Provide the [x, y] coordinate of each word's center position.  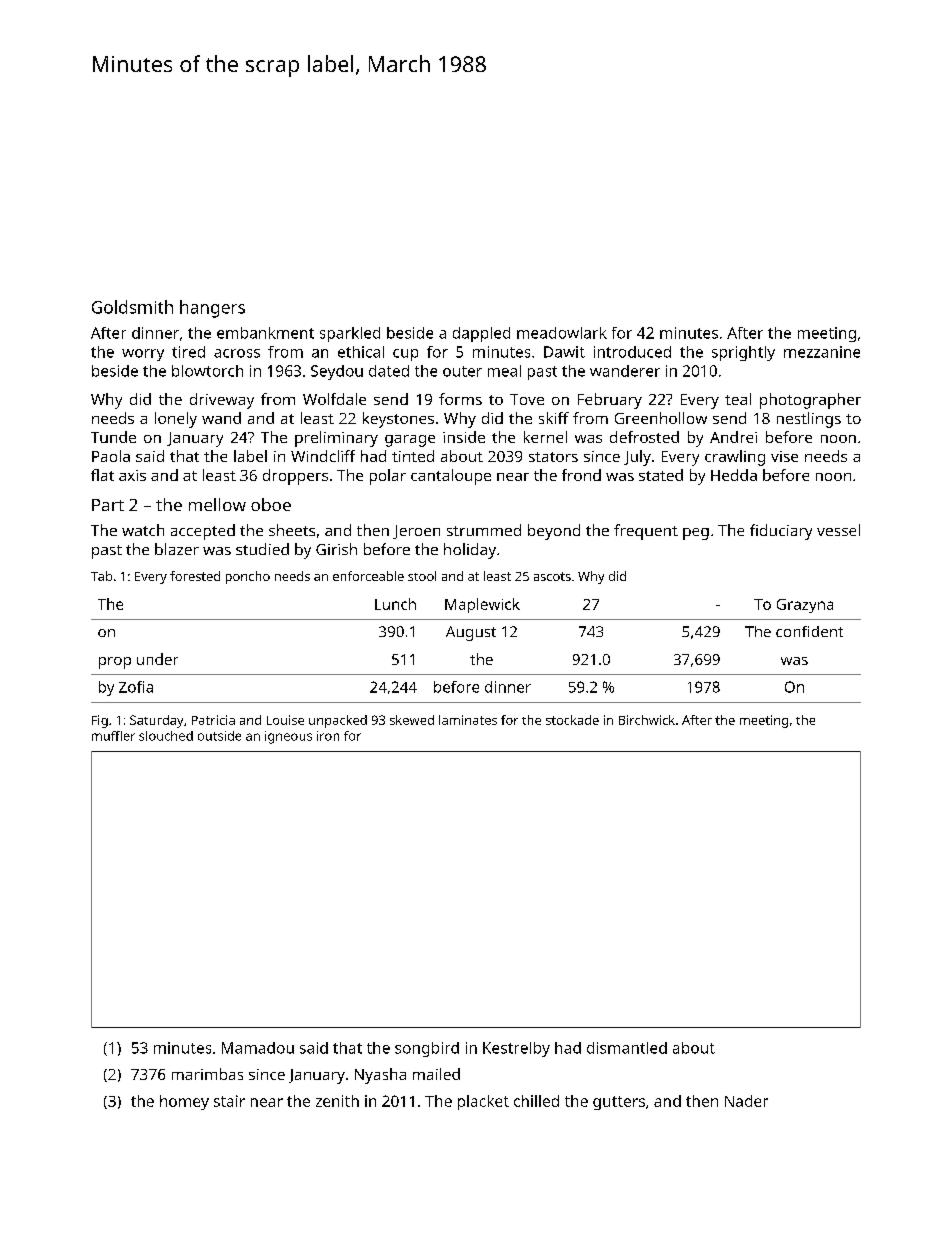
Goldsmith [132, 307]
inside [464, 437]
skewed [412, 720]
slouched [166, 736]
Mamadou [258, 1048]
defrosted [644, 437]
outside [219, 736]
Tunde [113, 437]
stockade [572, 720]
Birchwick [647, 720]
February [610, 401]
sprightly [743, 353]
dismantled [627, 1048]
